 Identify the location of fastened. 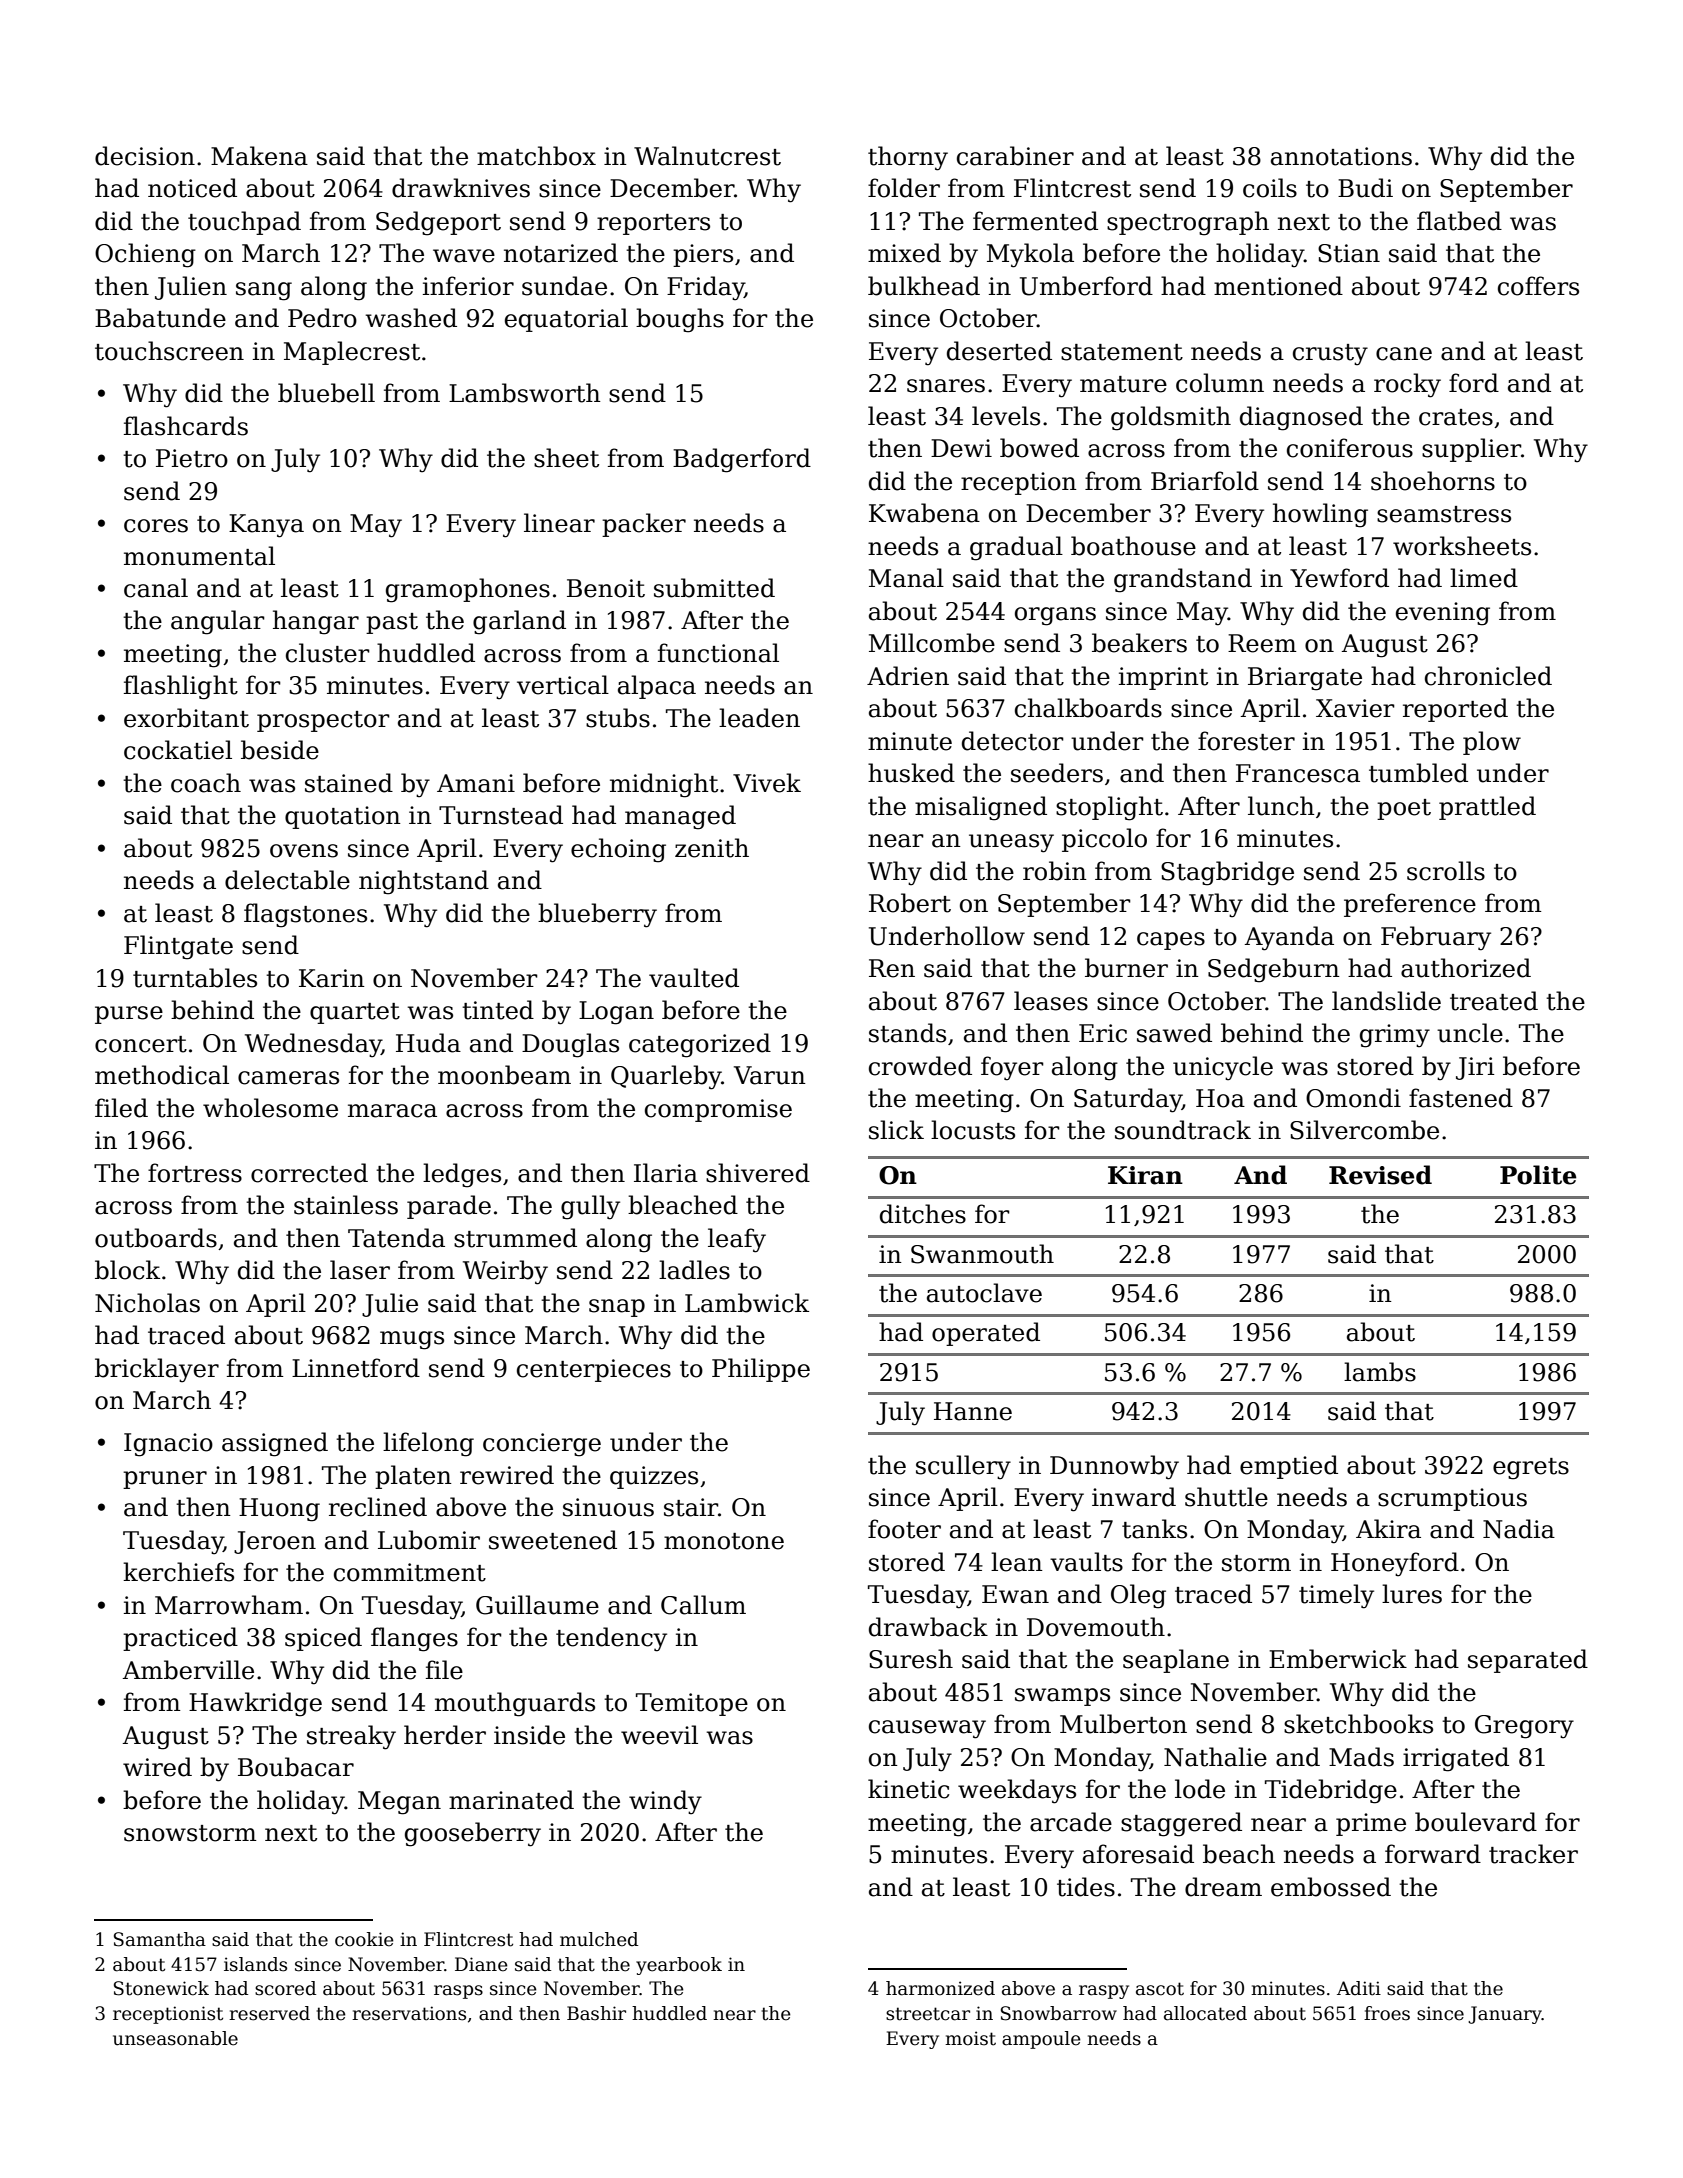
(1461, 1098).
